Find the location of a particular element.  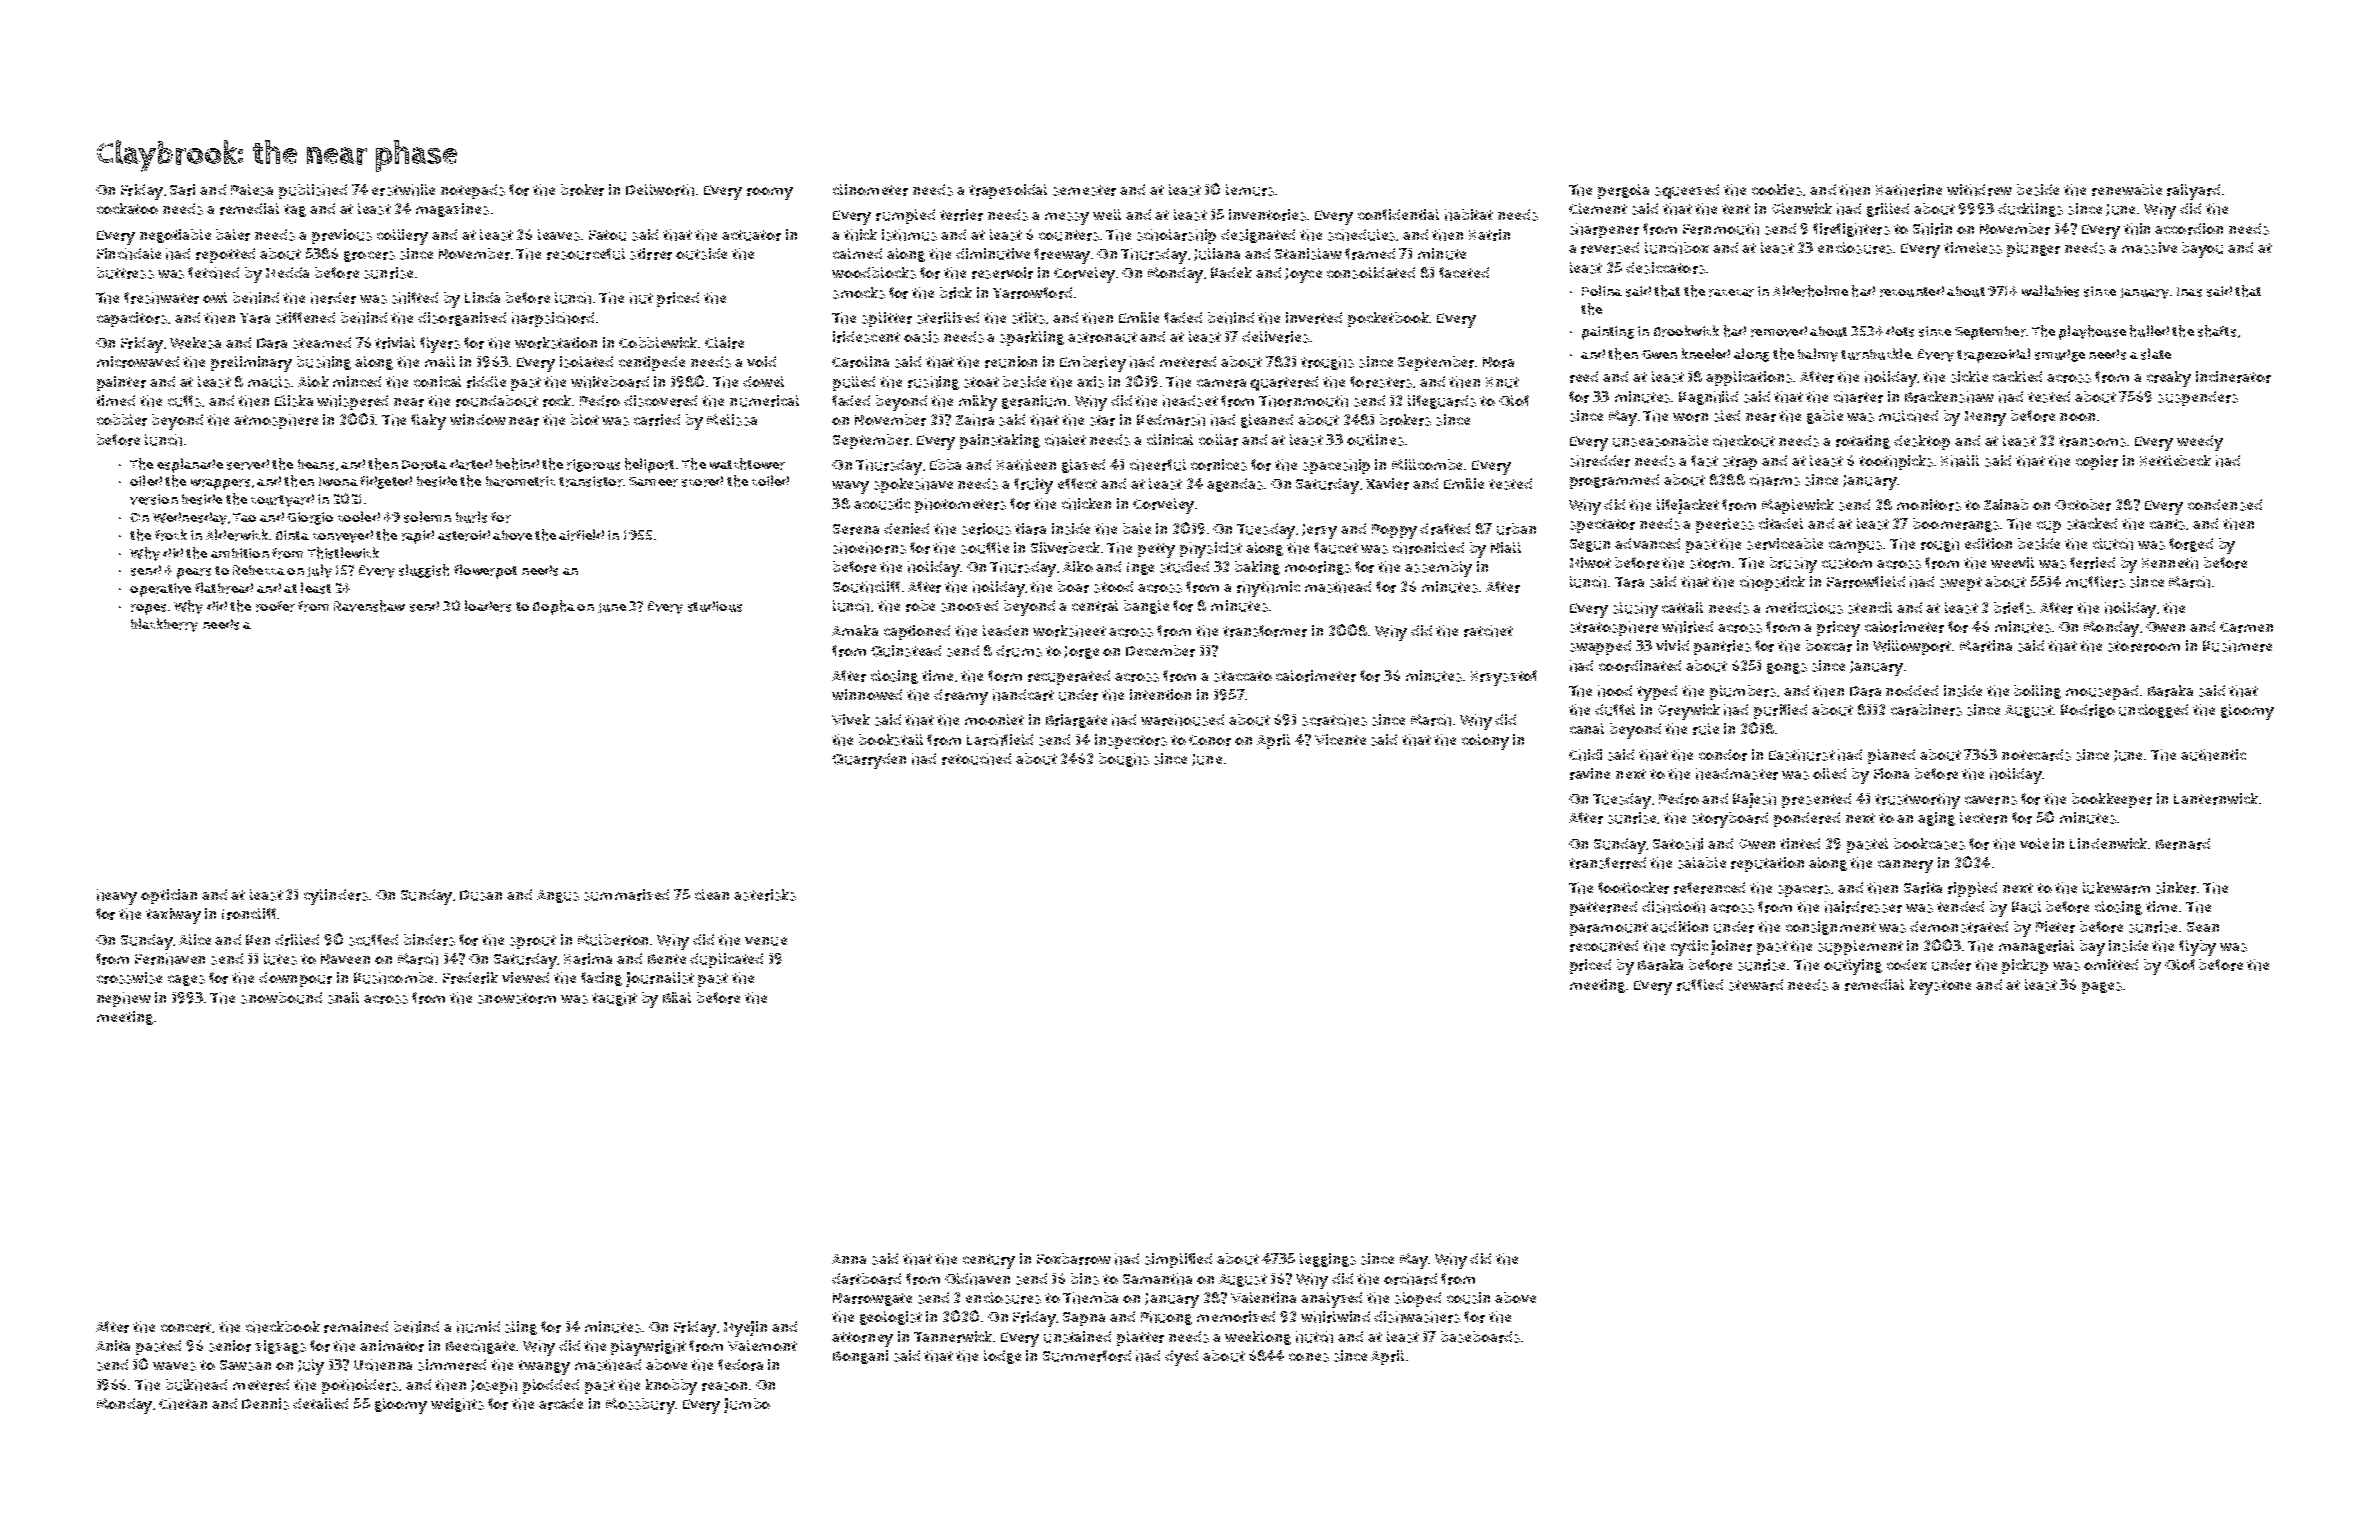

ruffled is located at coordinates (1700, 985).
